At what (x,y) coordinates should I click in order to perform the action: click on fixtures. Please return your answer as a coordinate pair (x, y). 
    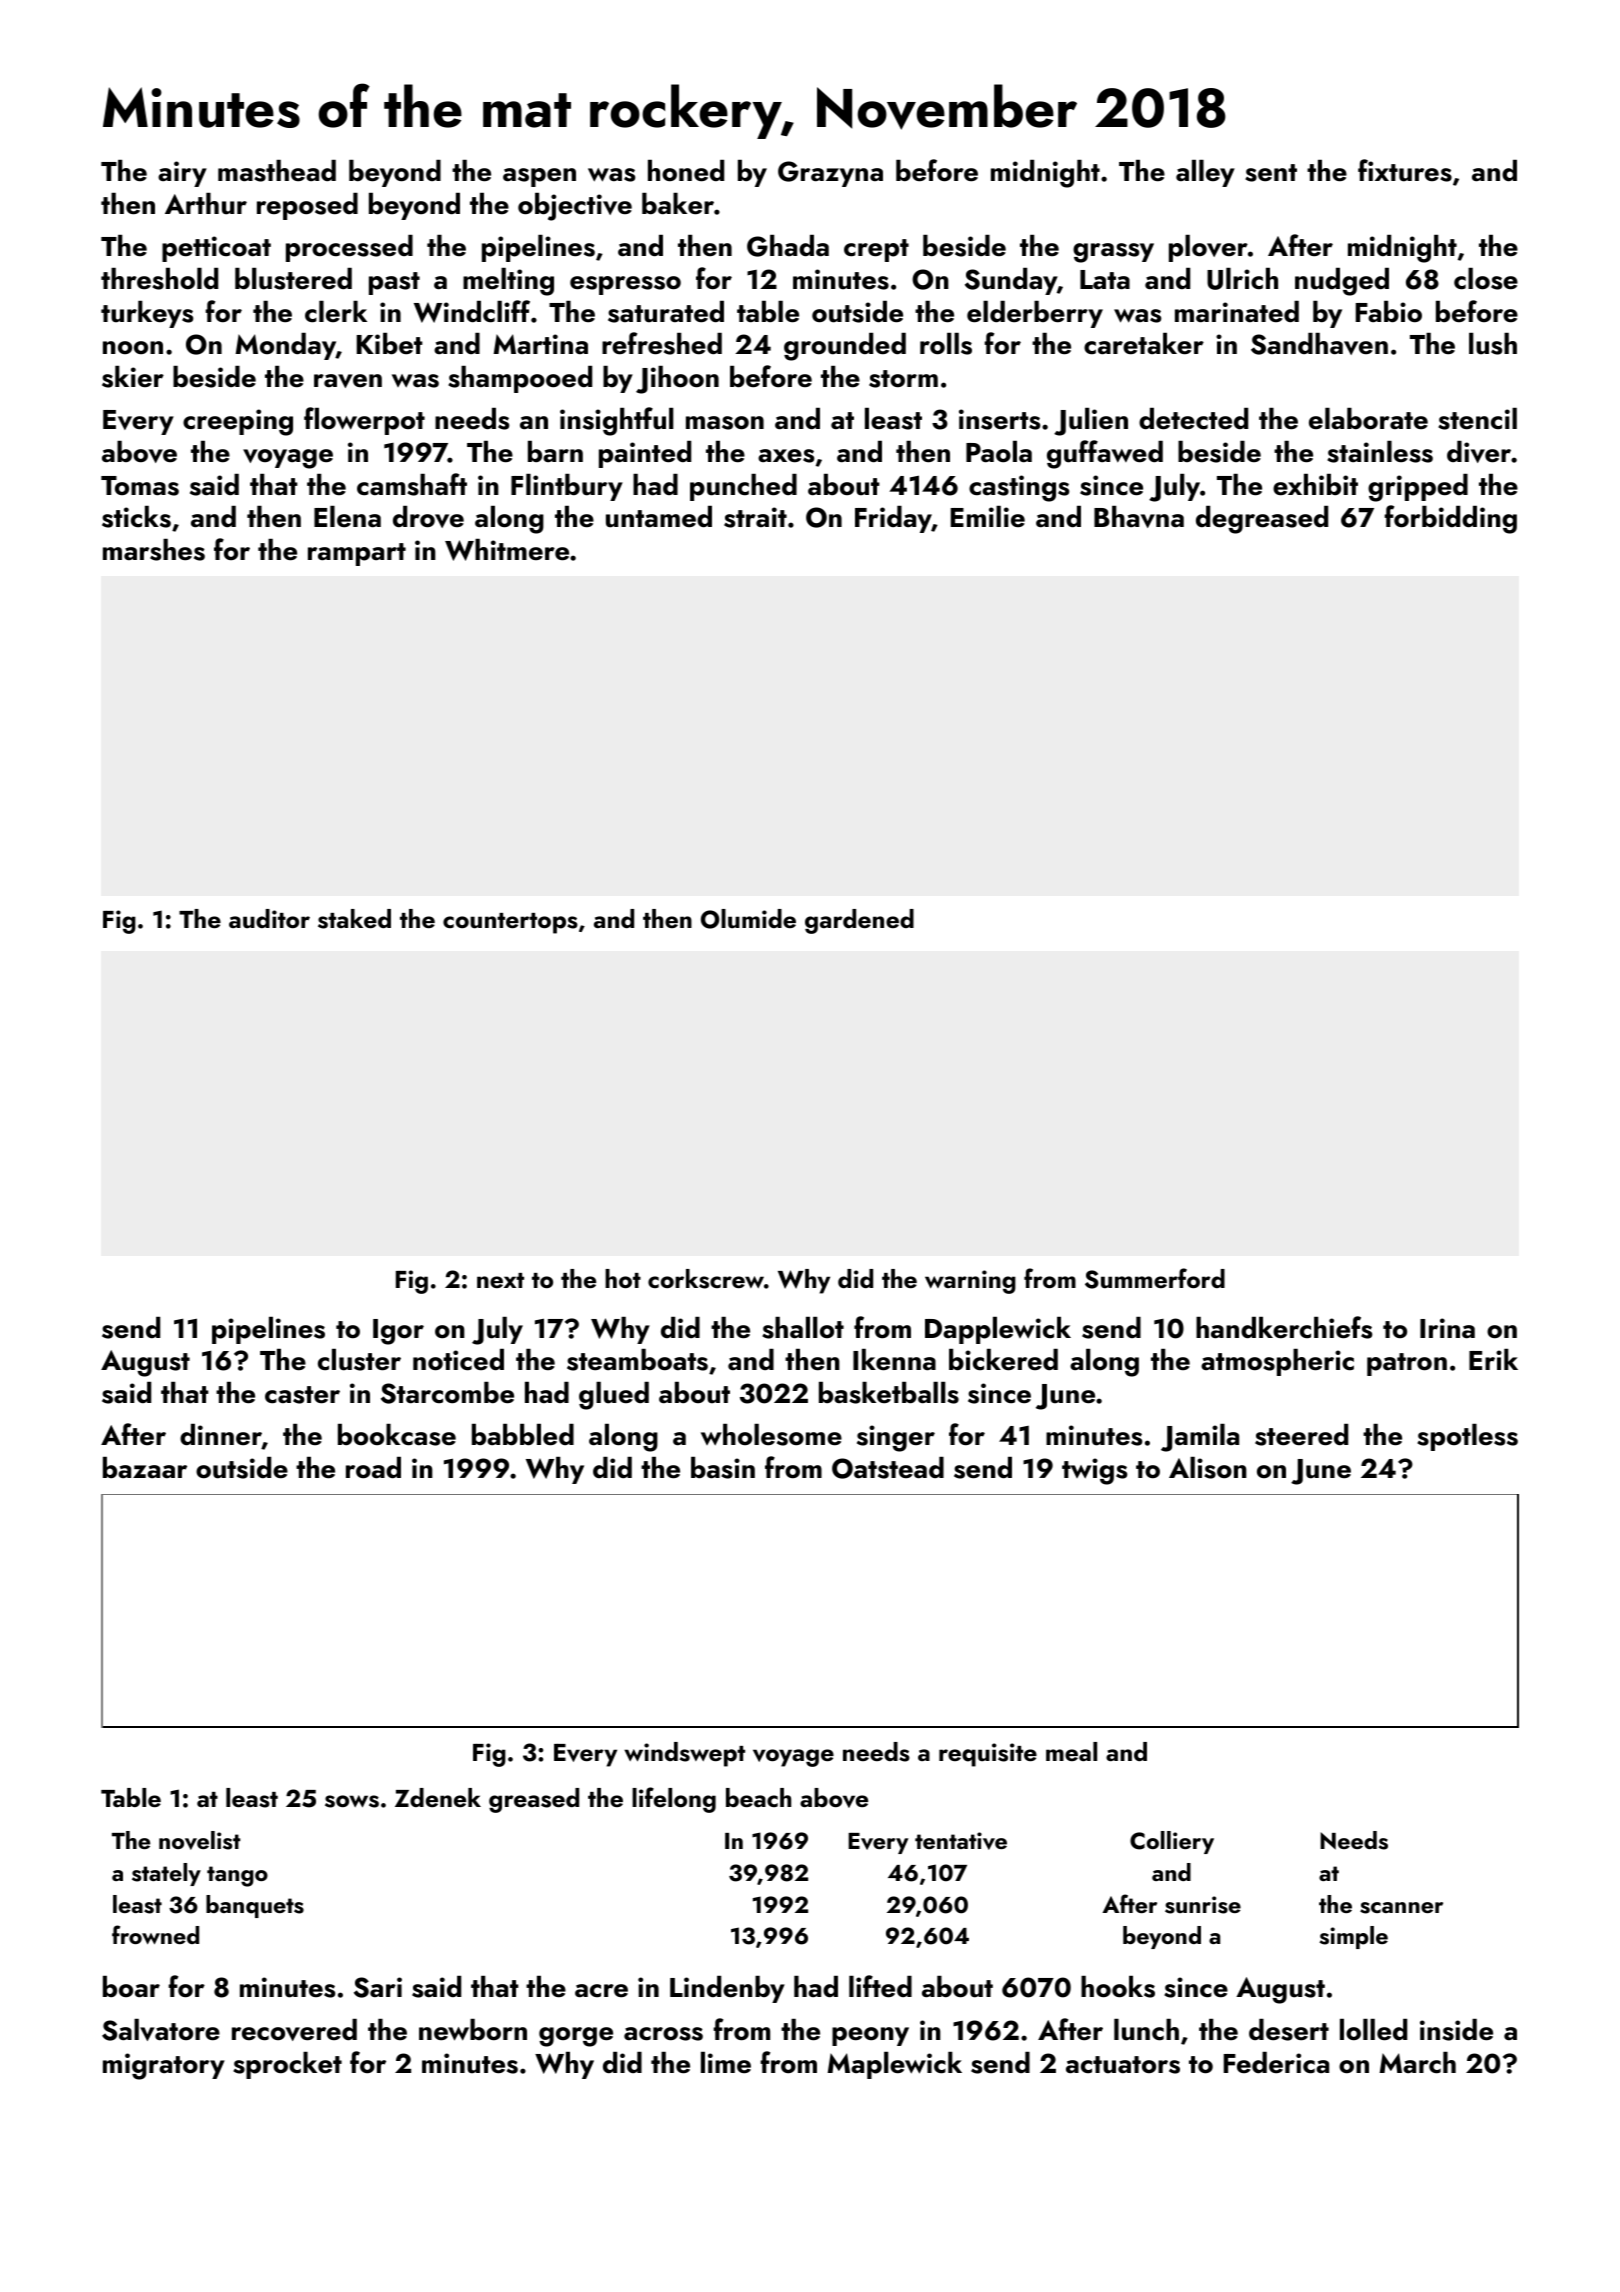
    Looking at the image, I should click on (1405, 170).
